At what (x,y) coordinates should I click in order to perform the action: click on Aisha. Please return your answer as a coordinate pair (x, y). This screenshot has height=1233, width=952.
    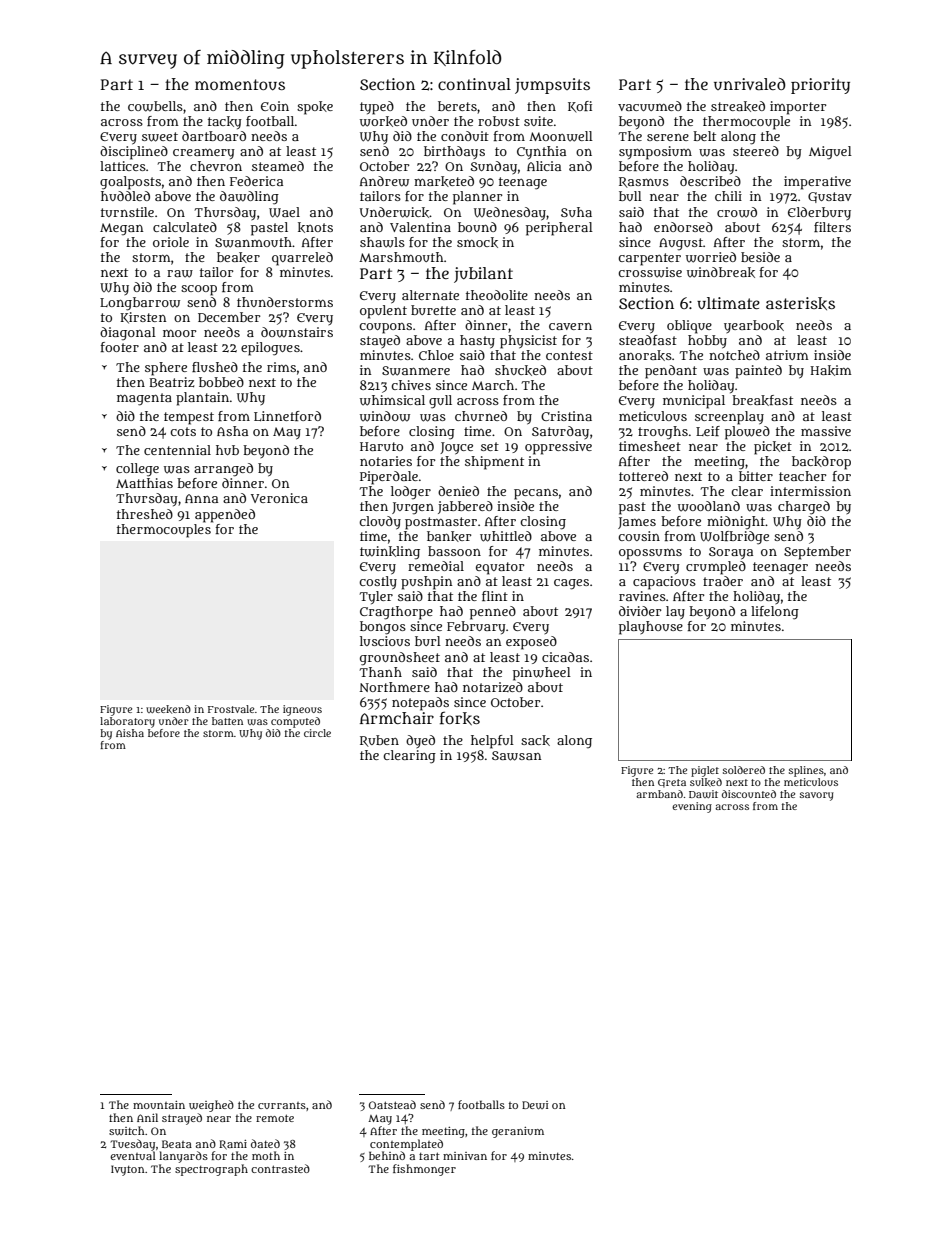
    Looking at the image, I should click on (130, 733).
